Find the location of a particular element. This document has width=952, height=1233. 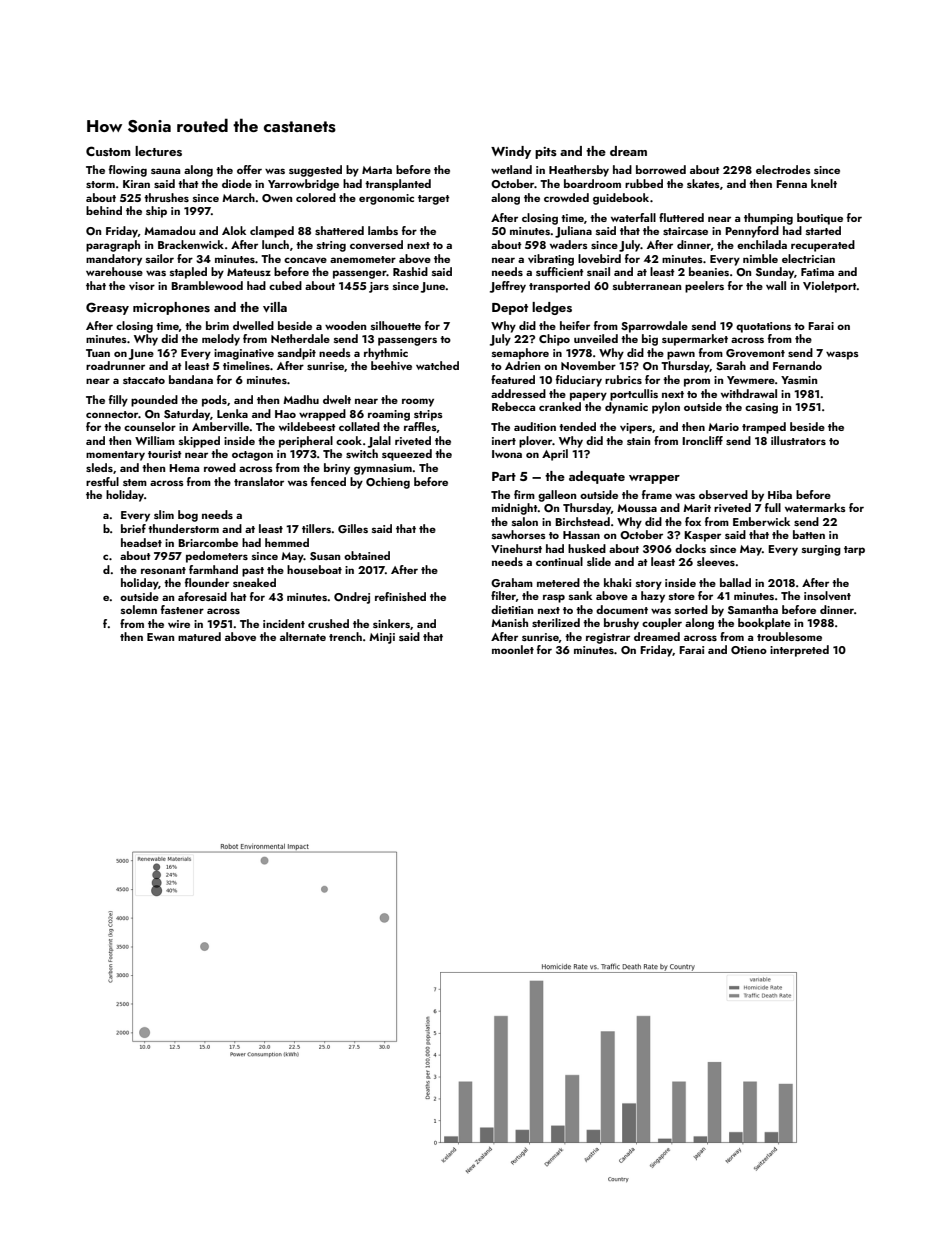

target is located at coordinates (434, 200).
